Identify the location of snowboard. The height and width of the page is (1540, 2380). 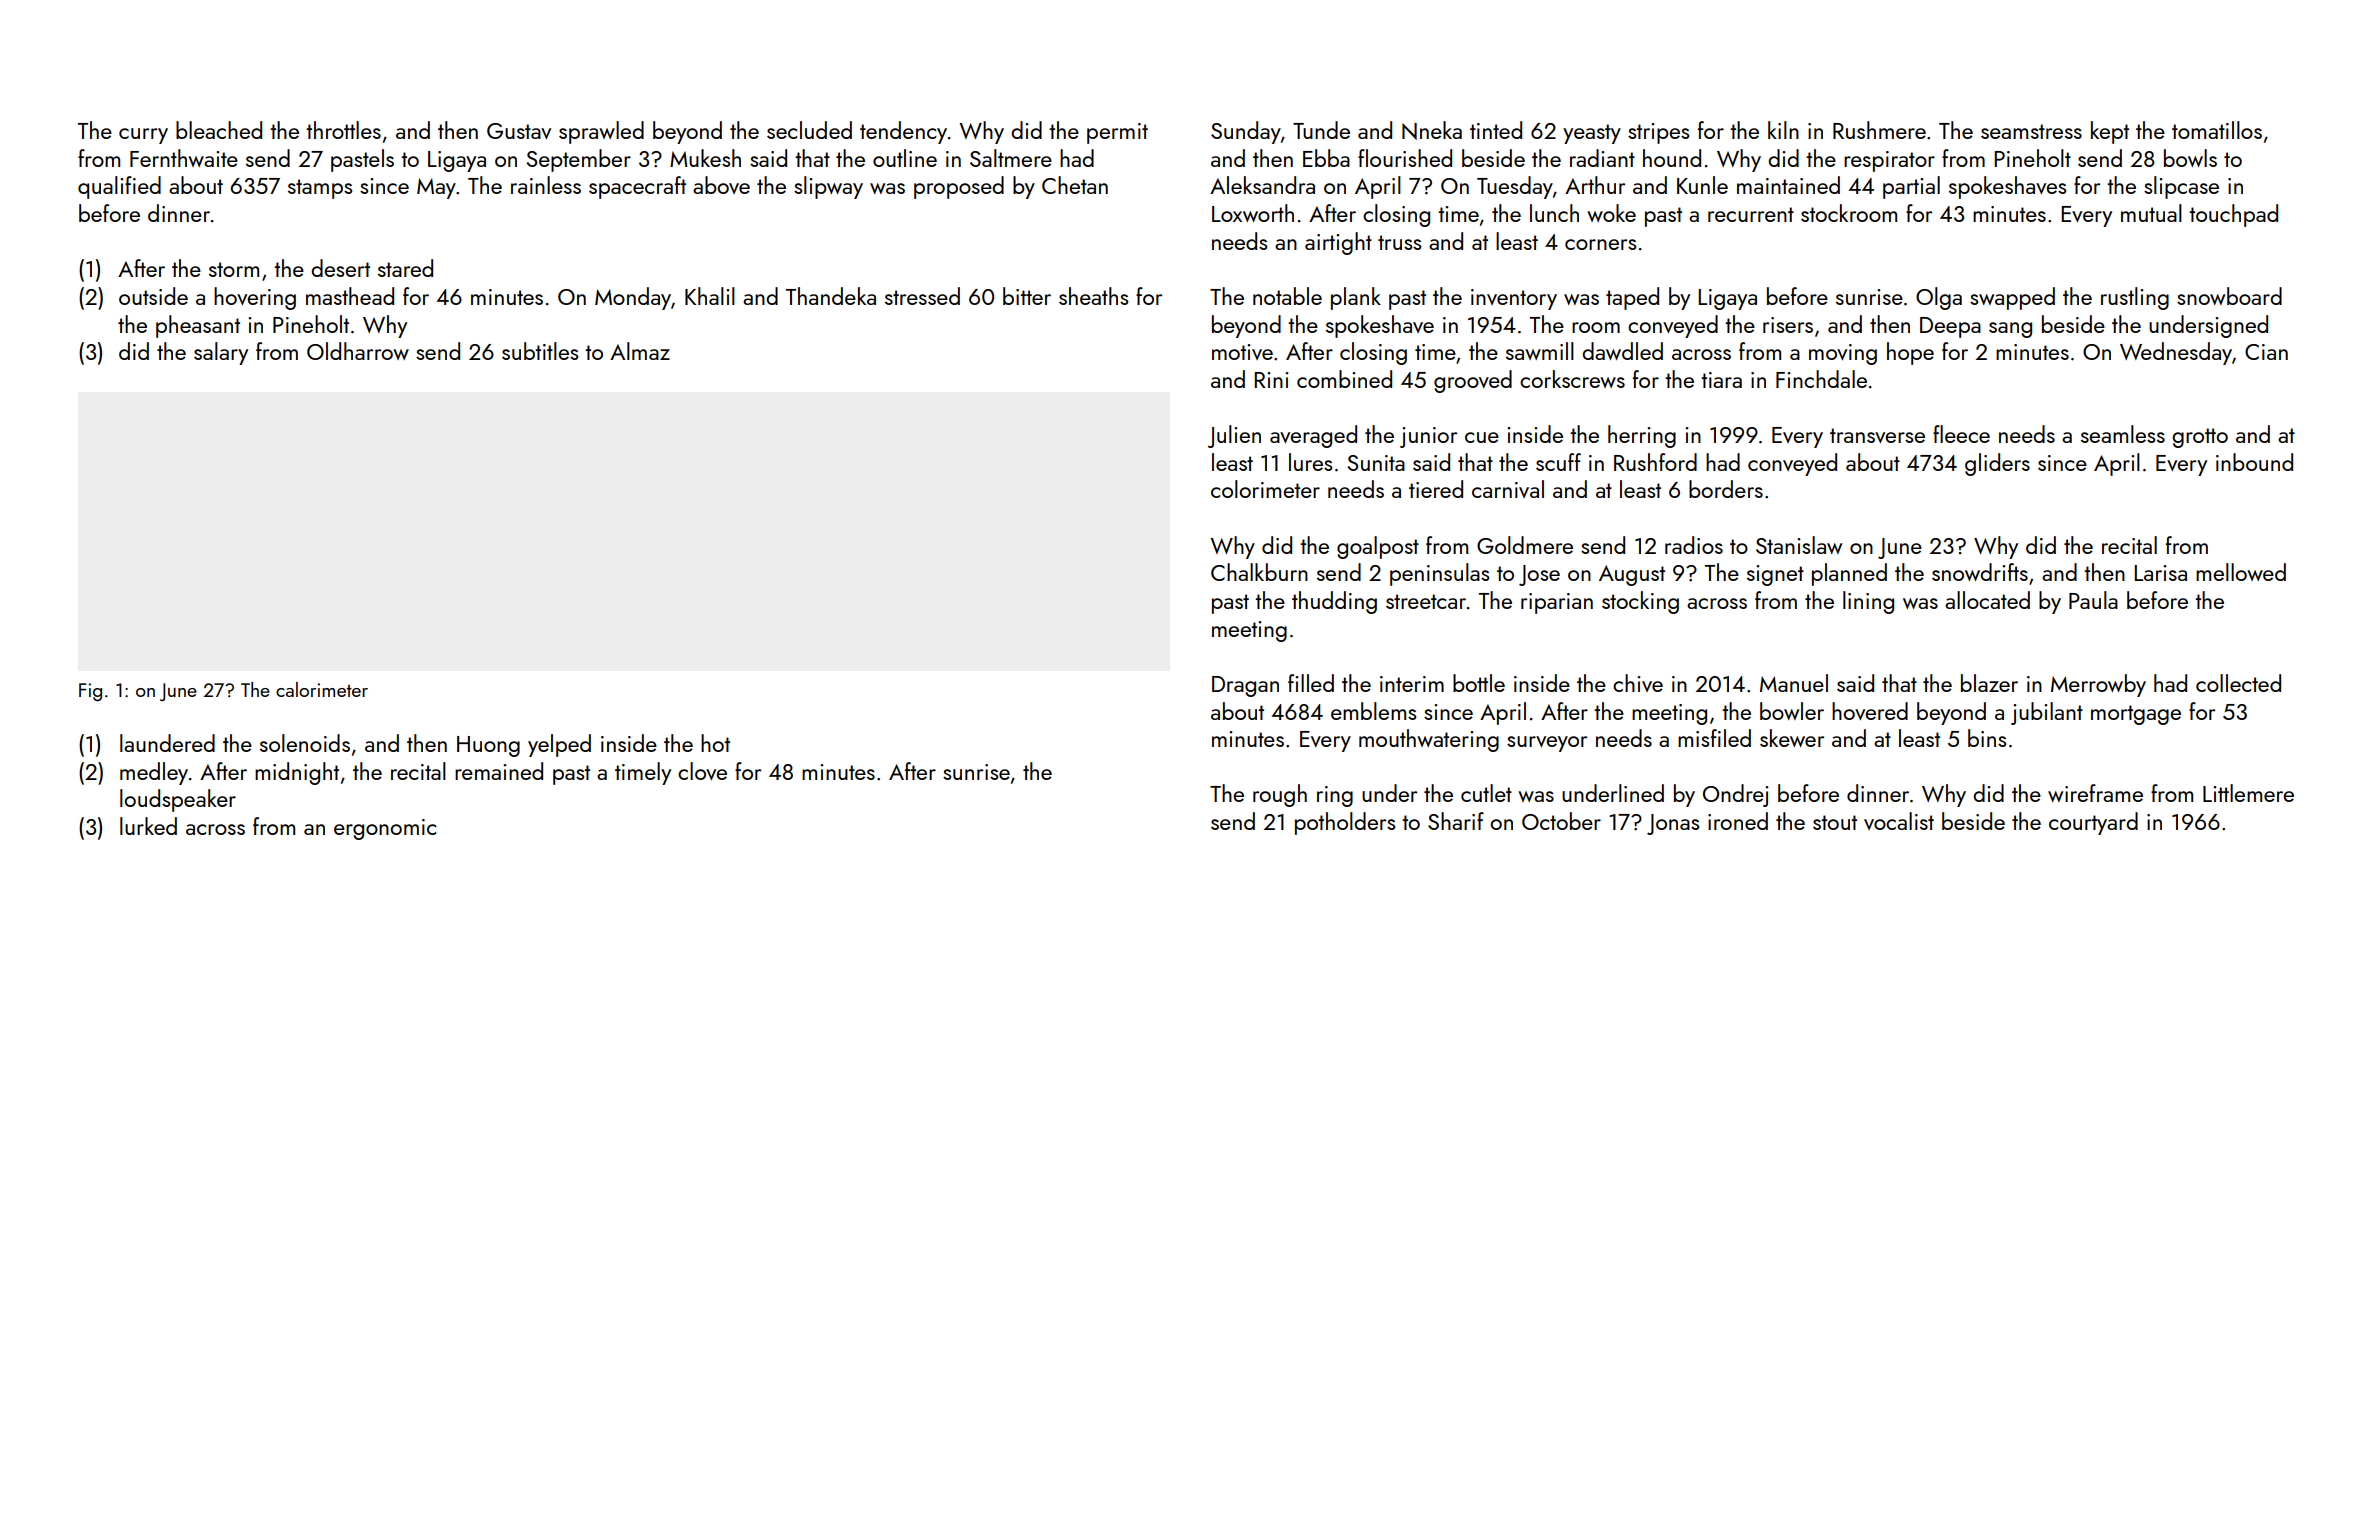
(2229, 296).
